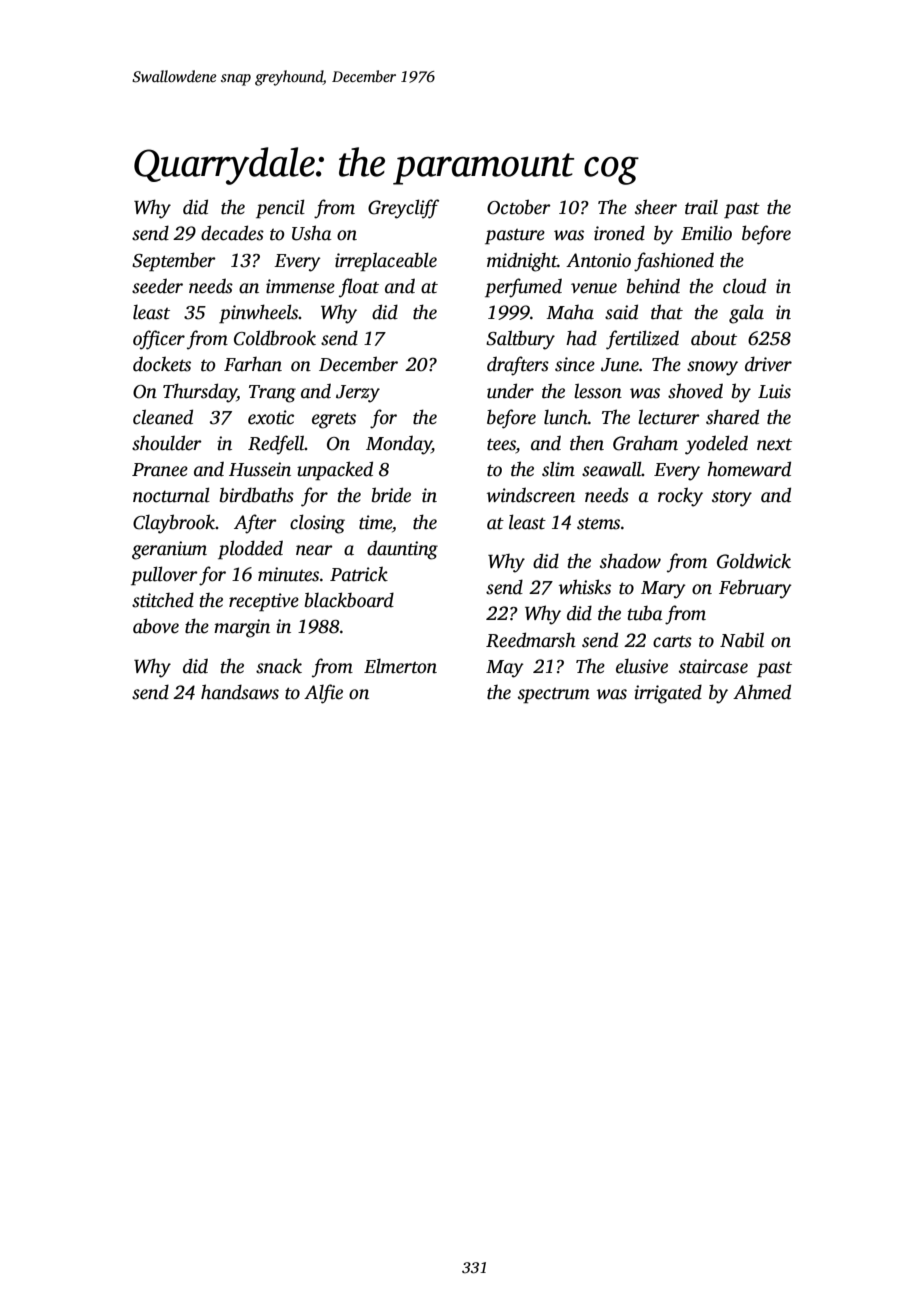  I want to click on midnight, so click(522, 262).
